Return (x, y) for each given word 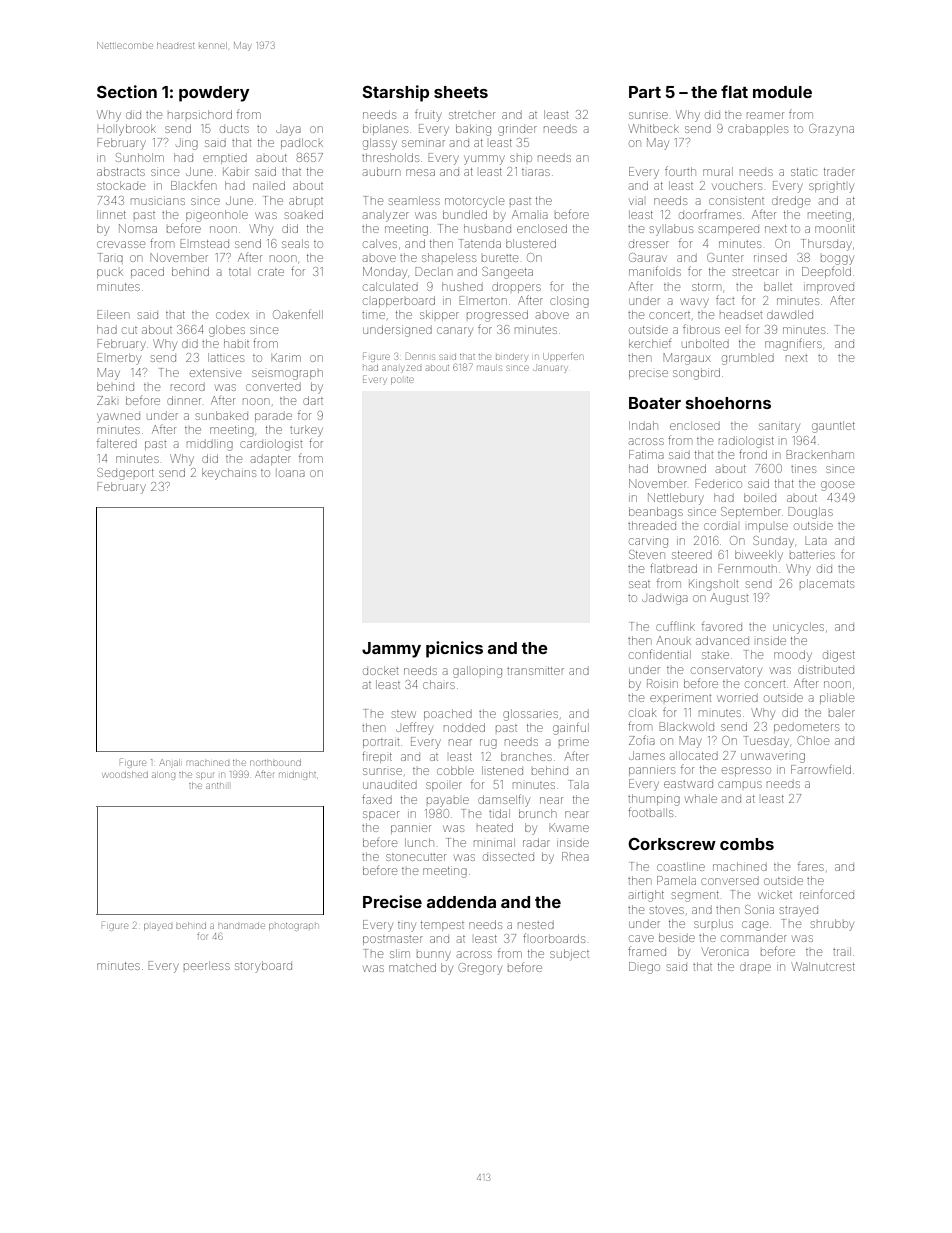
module (782, 92)
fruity (428, 115)
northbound (275, 763)
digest (839, 656)
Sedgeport (125, 474)
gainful (571, 728)
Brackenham (820, 454)
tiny (407, 927)
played (158, 927)
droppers (516, 287)
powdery (214, 94)
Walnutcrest (823, 966)
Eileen (113, 314)
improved (829, 288)
